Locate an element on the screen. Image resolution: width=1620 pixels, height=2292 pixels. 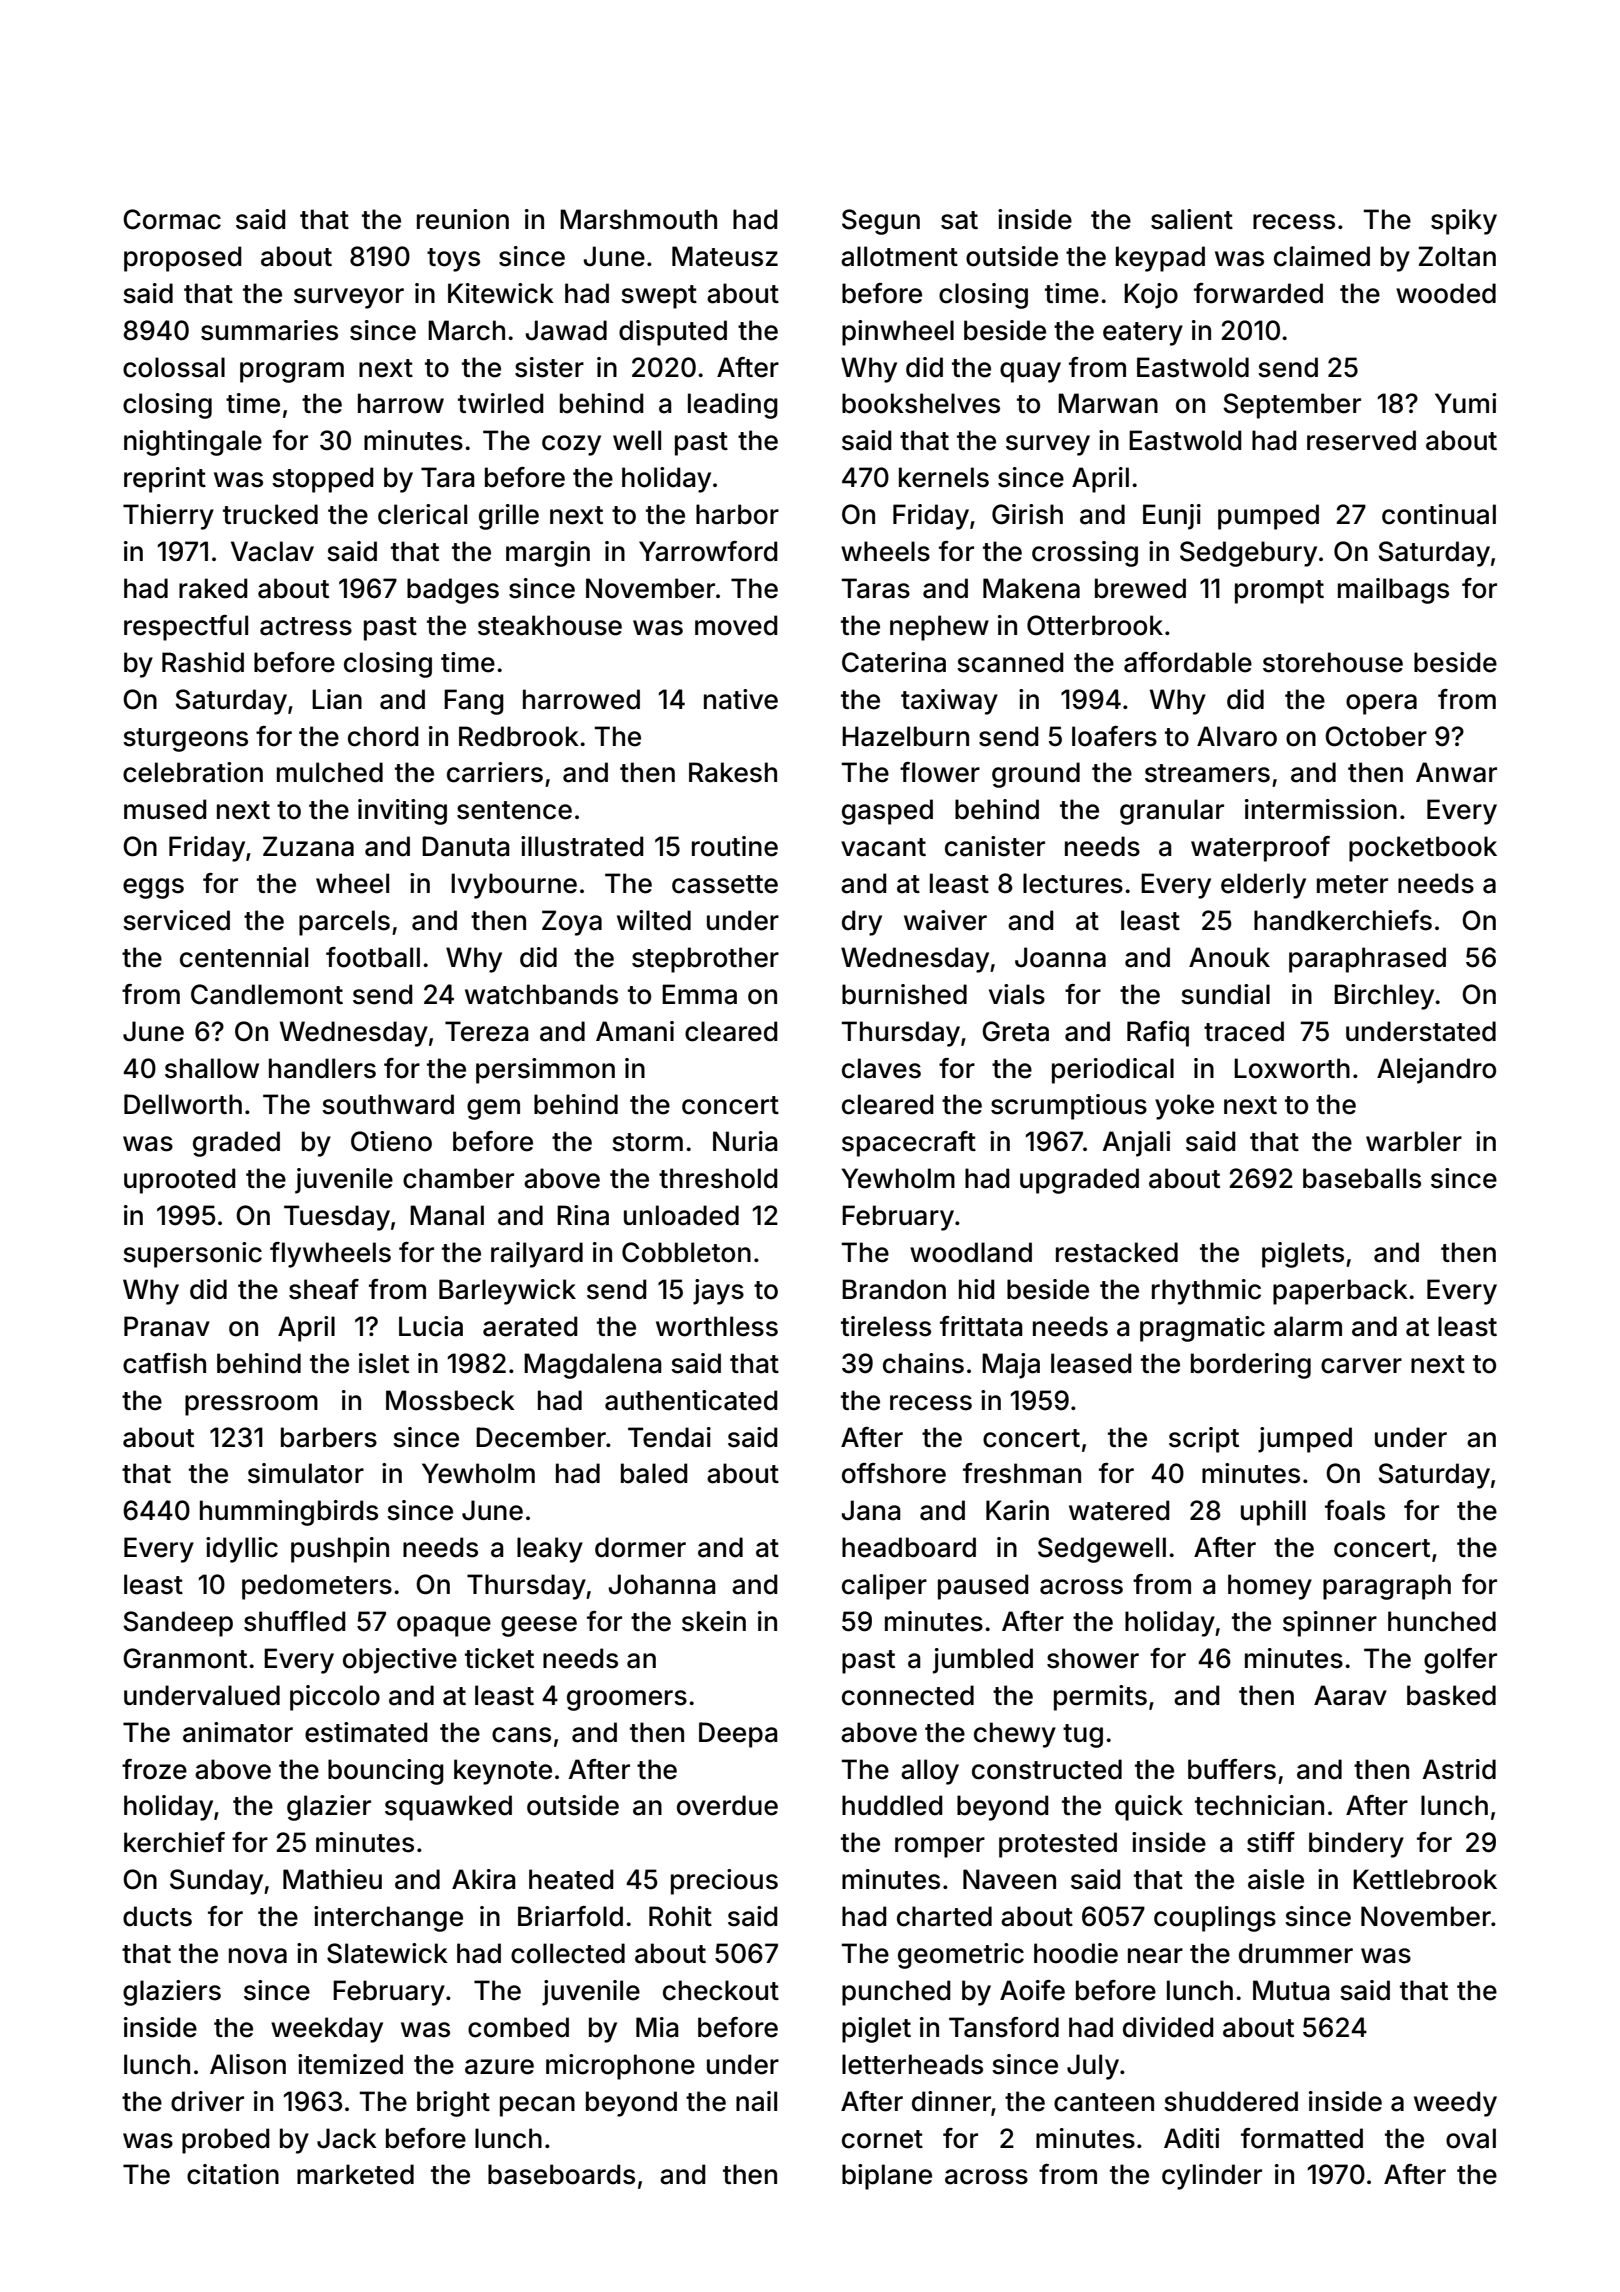
Segun is located at coordinates (881, 222).
